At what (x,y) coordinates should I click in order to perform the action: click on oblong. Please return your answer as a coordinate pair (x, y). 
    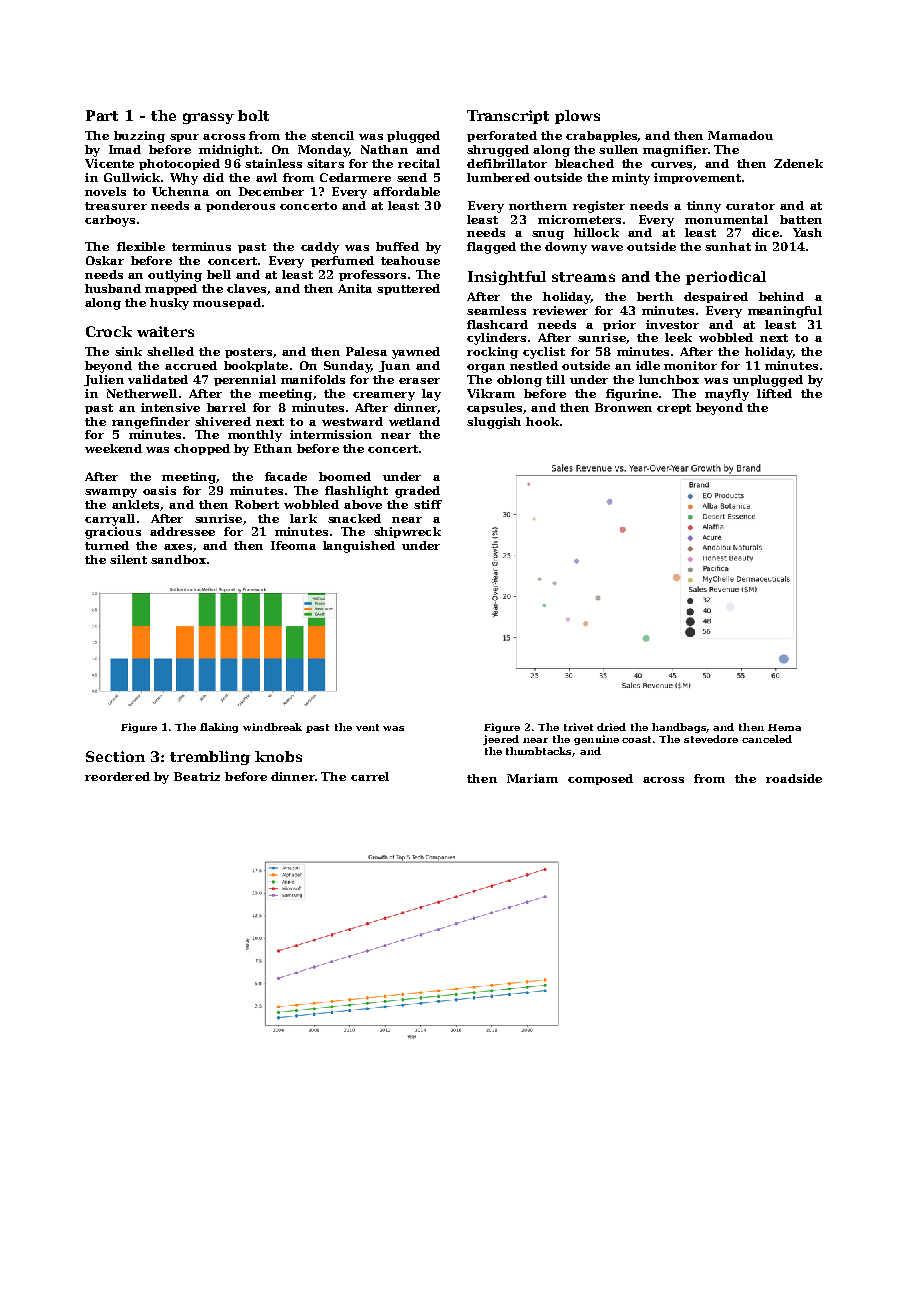
    Looking at the image, I should click on (519, 381).
